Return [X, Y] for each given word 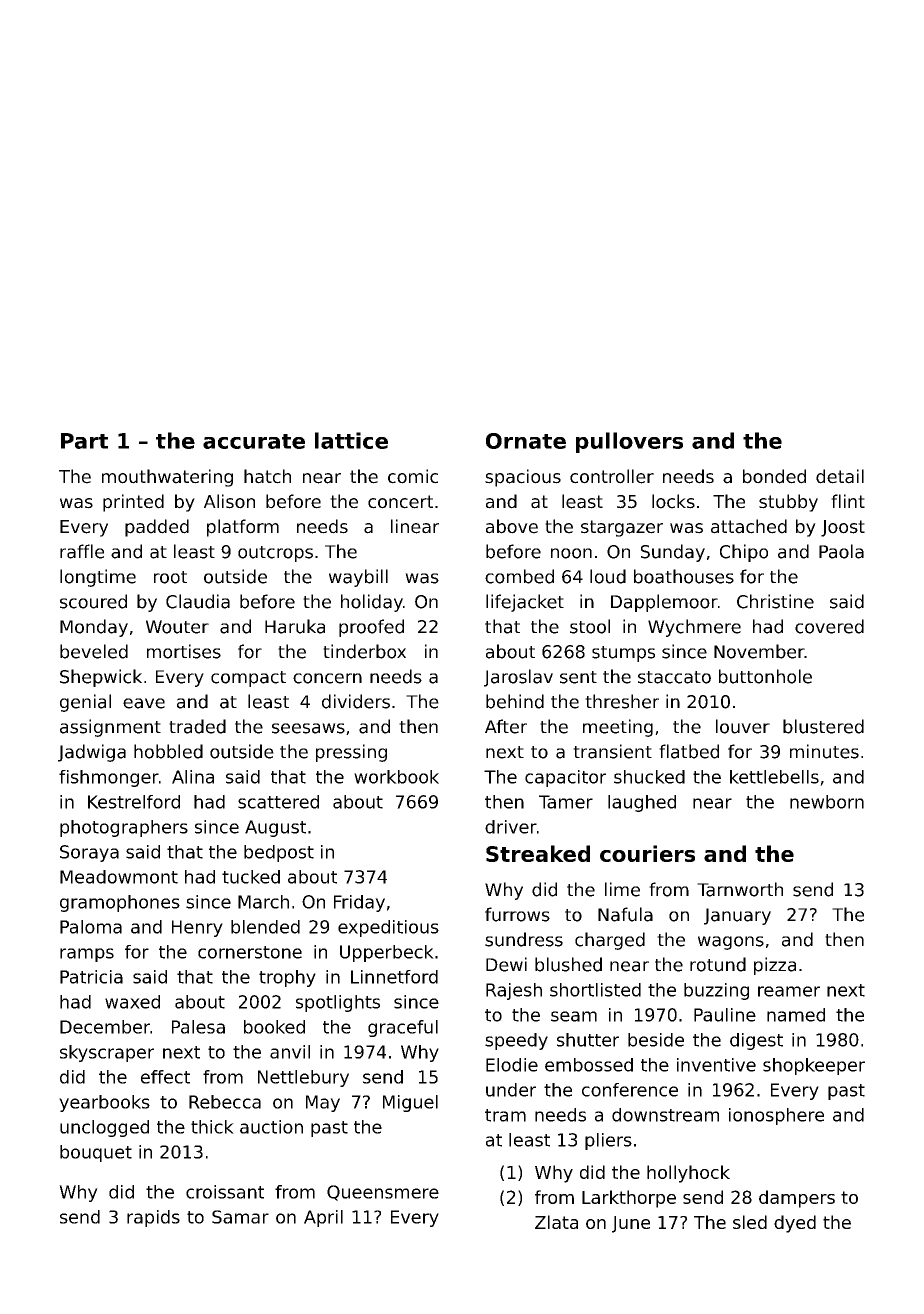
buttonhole [765, 676]
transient [612, 751]
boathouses [684, 576]
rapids [153, 1218]
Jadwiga [92, 753]
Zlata [556, 1222]
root [170, 577]
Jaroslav [518, 678]
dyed [795, 1224]
